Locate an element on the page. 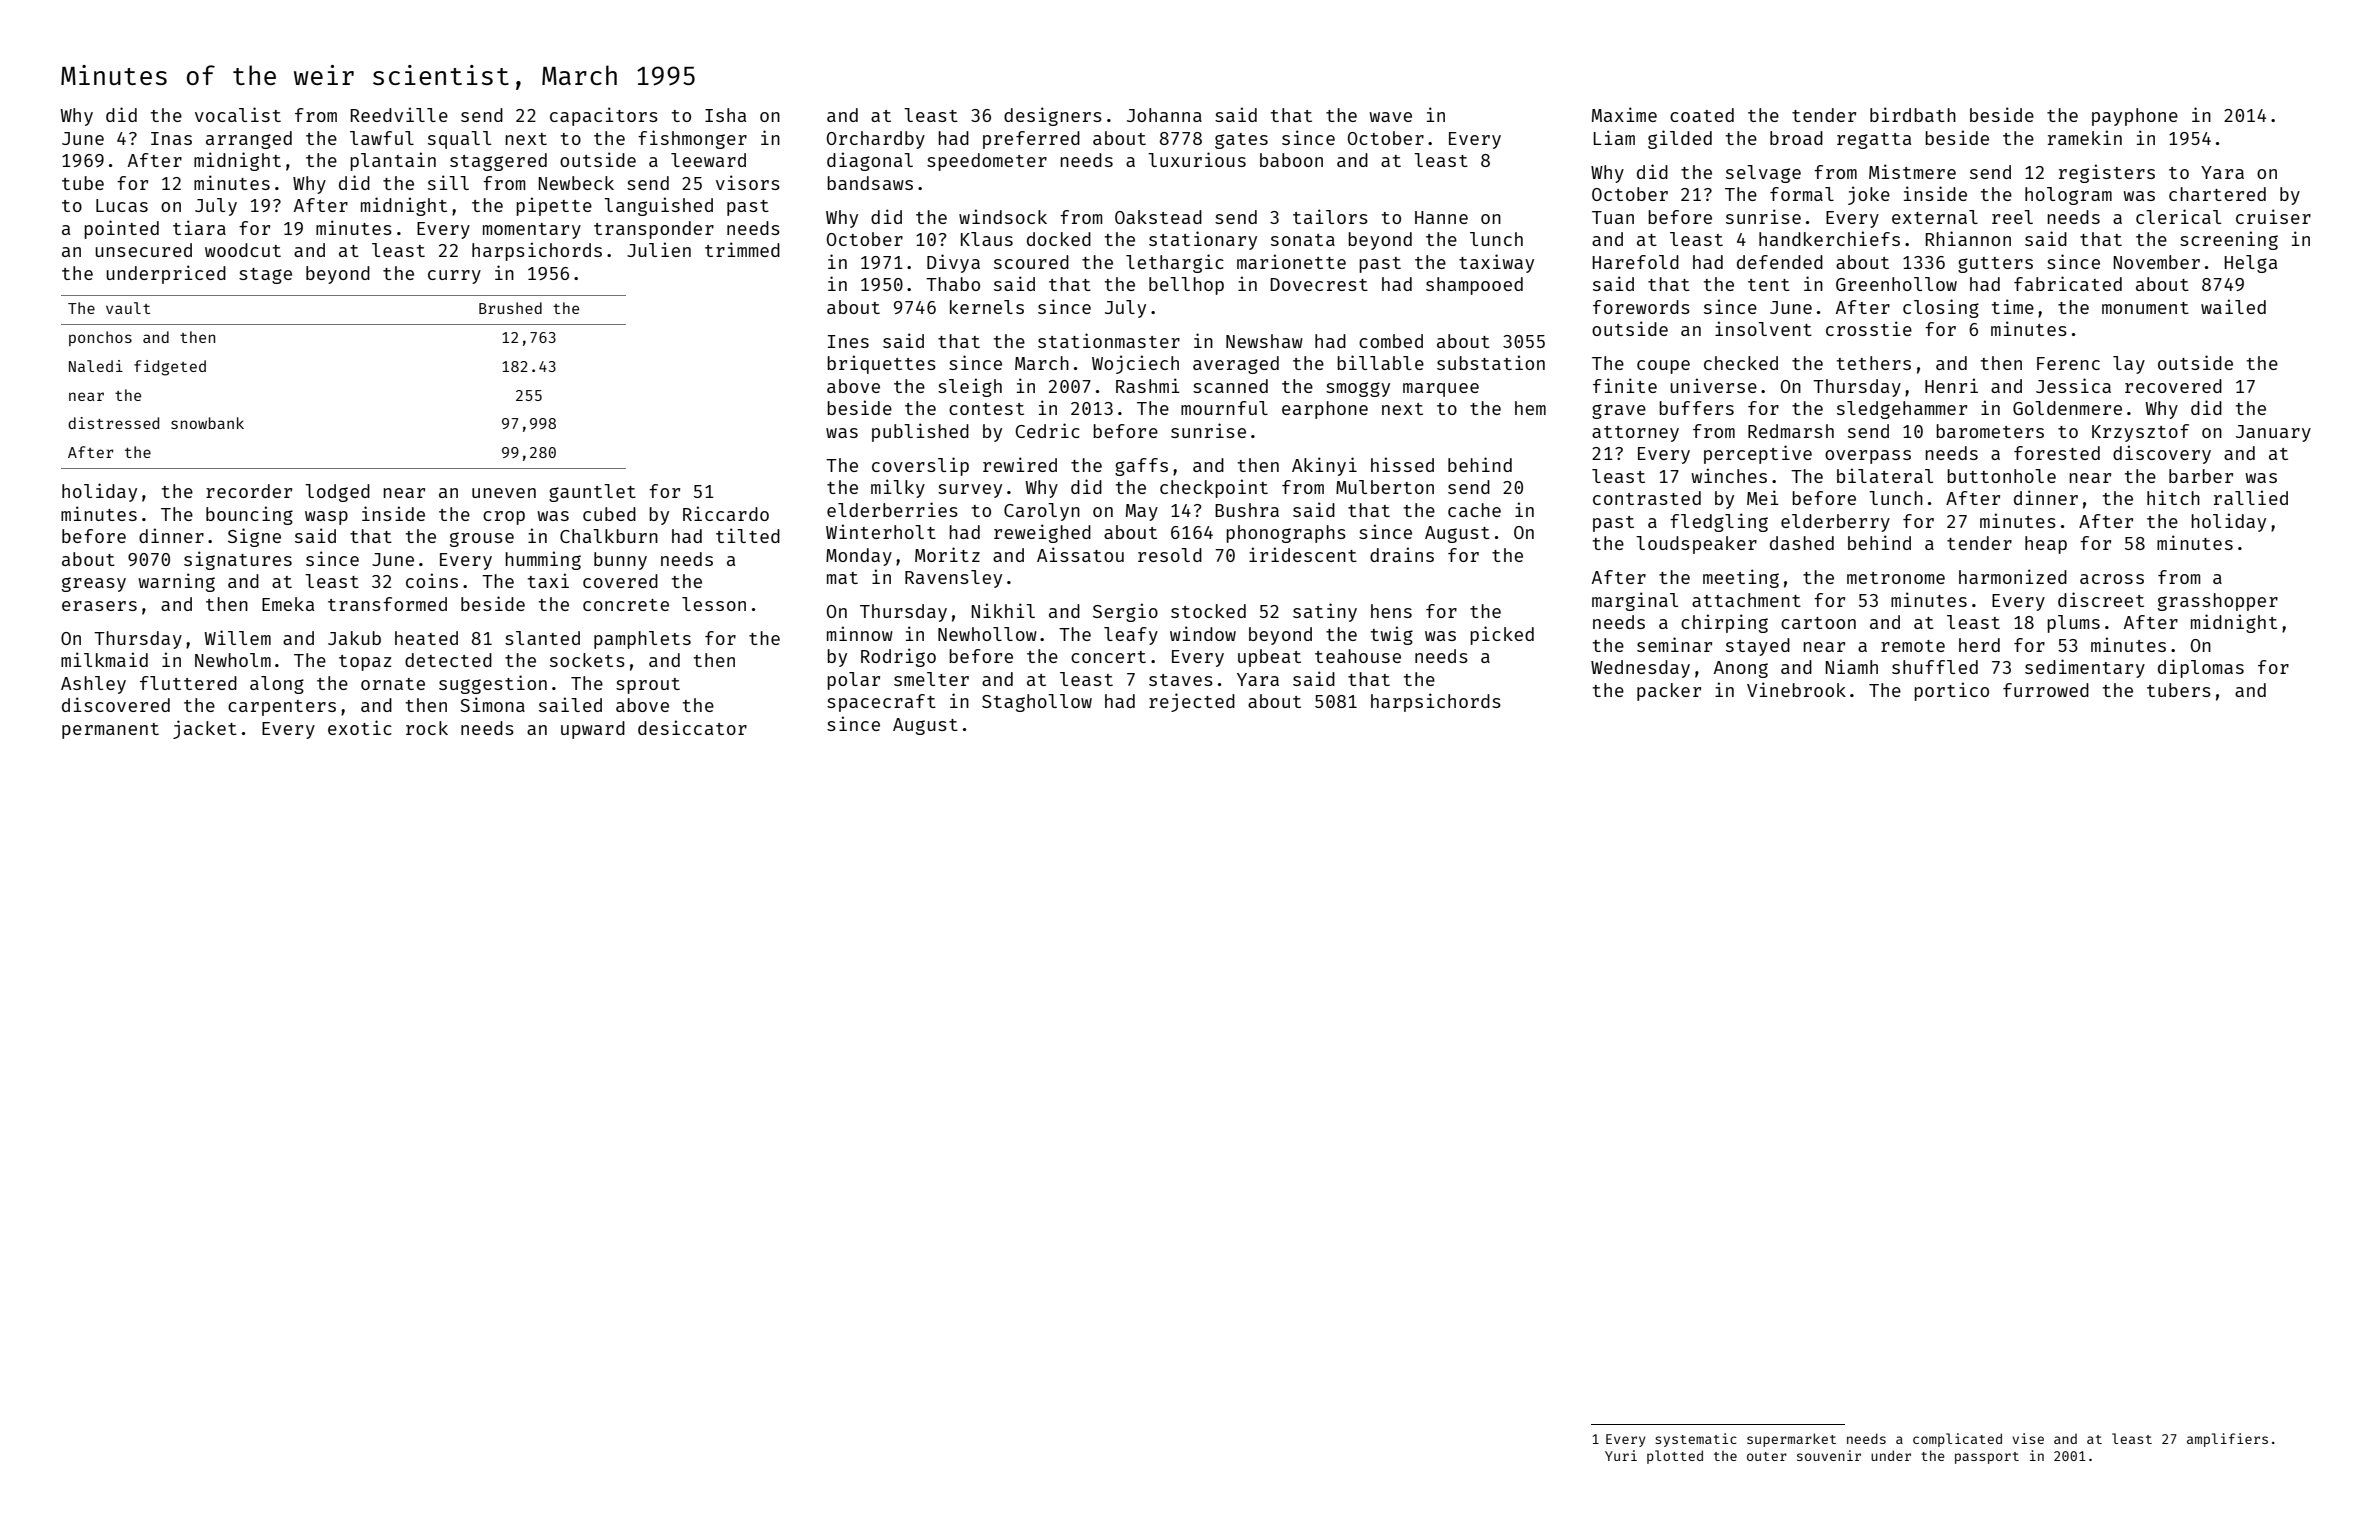 Image resolution: width=2380 pixels, height=1540 pixels. supermarket is located at coordinates (1791, 1440).
